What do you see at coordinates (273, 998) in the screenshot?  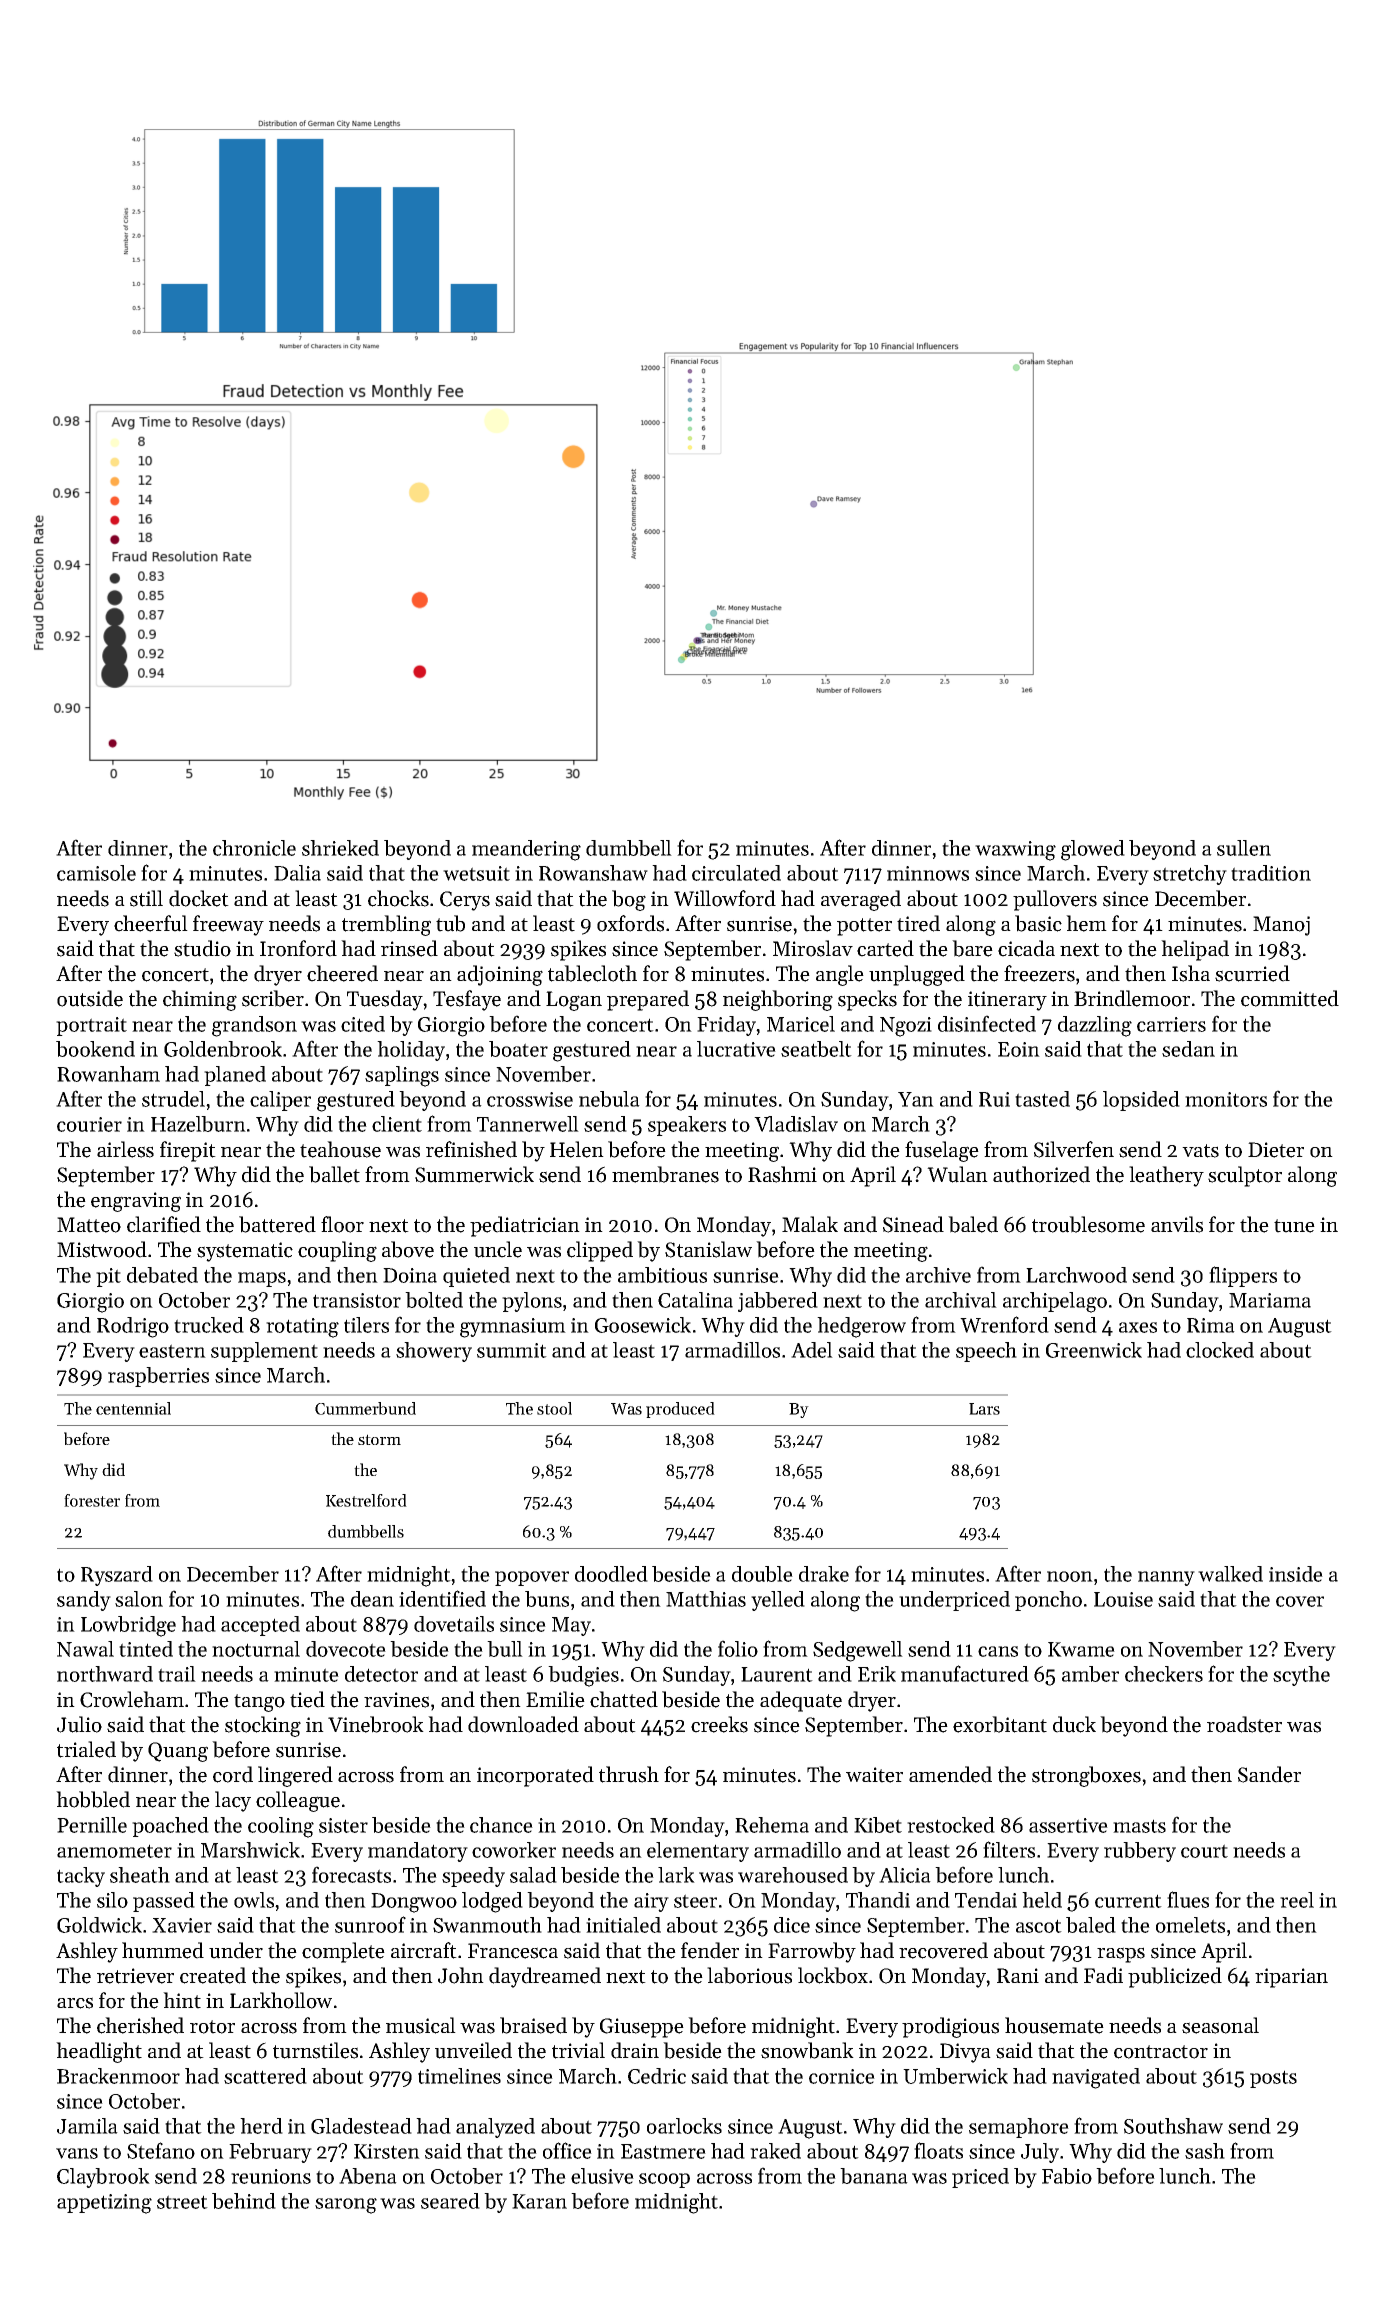 I see `scriber` at bounding box center [273, 998].
